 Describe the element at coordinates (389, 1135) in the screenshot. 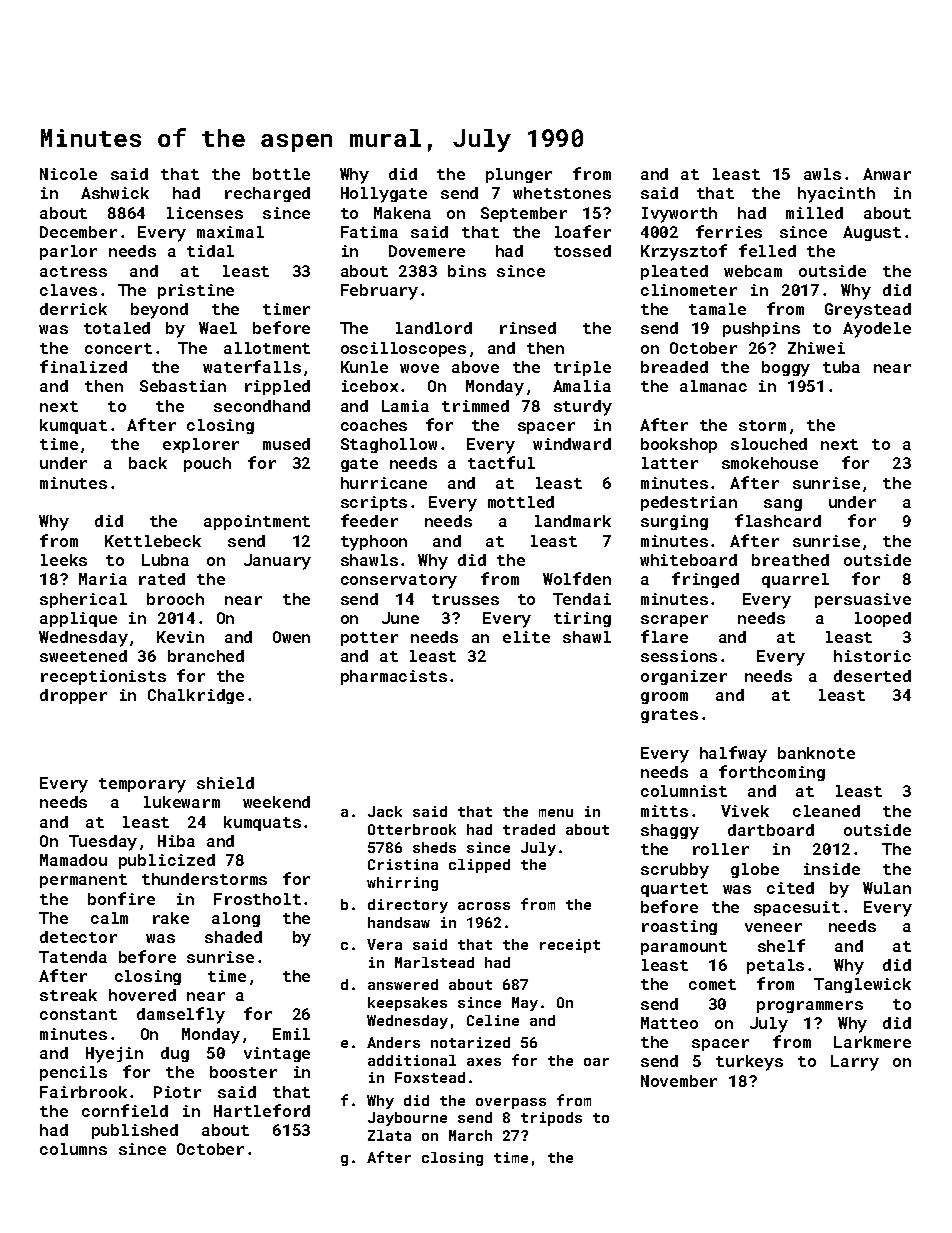

I see `Zlata` at that location.
